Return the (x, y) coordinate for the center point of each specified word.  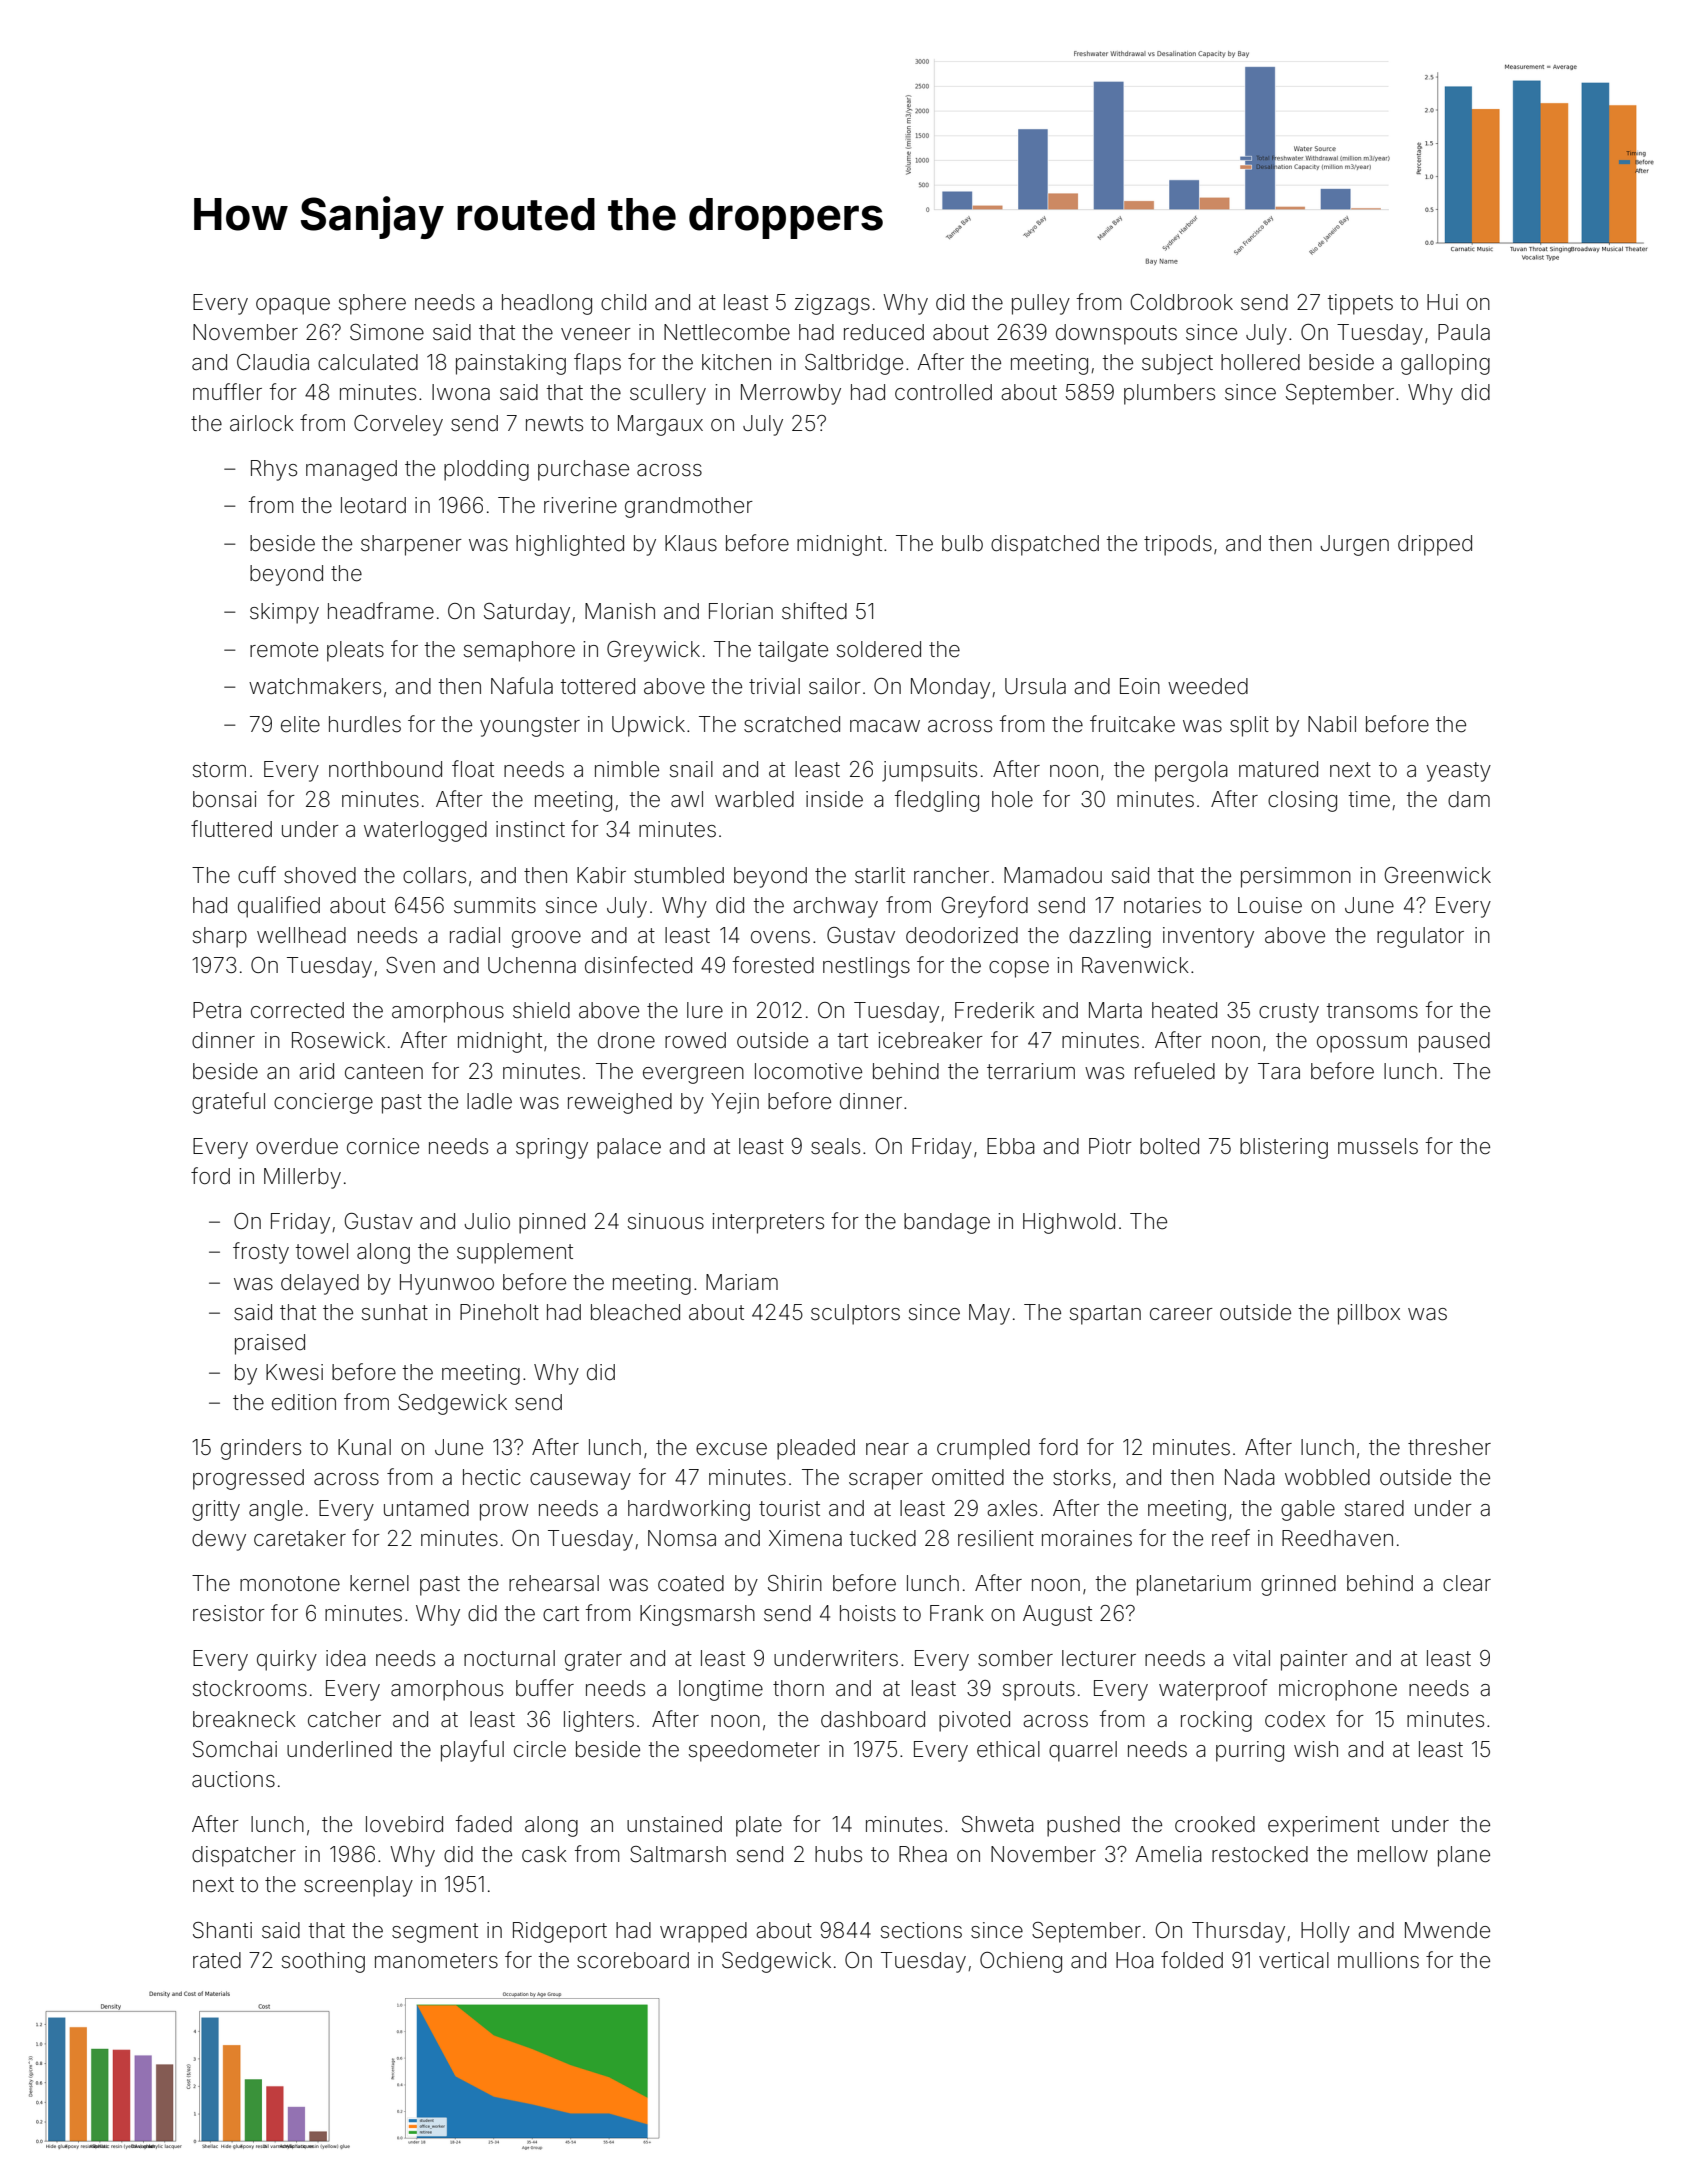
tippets (1360, 304)
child (623, 302)
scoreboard (633, 1960)
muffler (227, 392)
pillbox (1369, 1314)
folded (1192, 1960)
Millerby (302, 1178)
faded (484, 1824)
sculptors (855, 1314)
